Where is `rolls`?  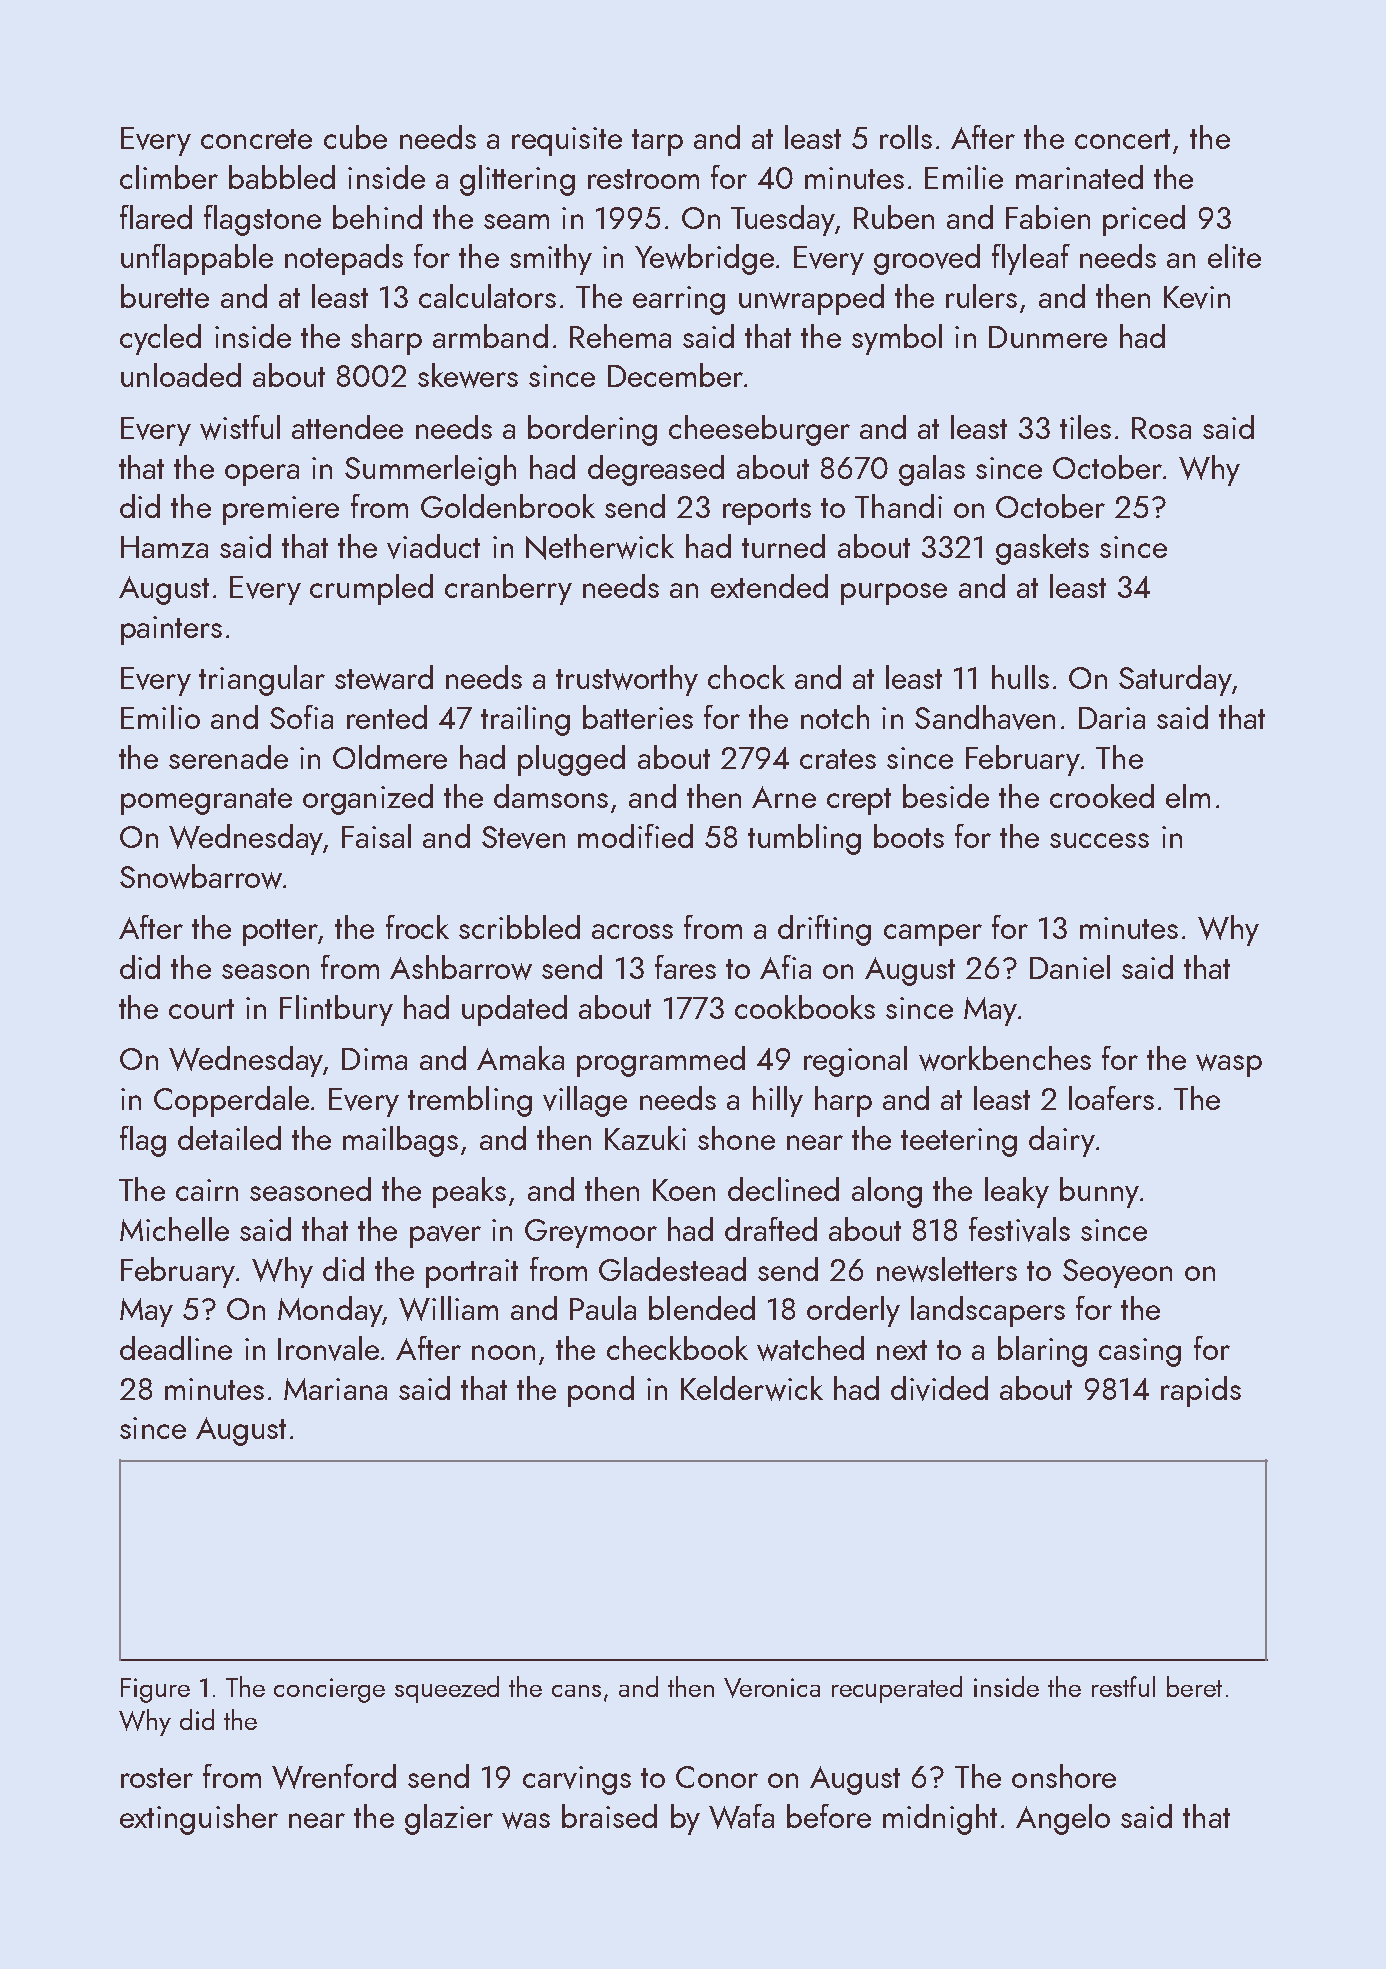
rolls is located at coordinates (906, 137).
